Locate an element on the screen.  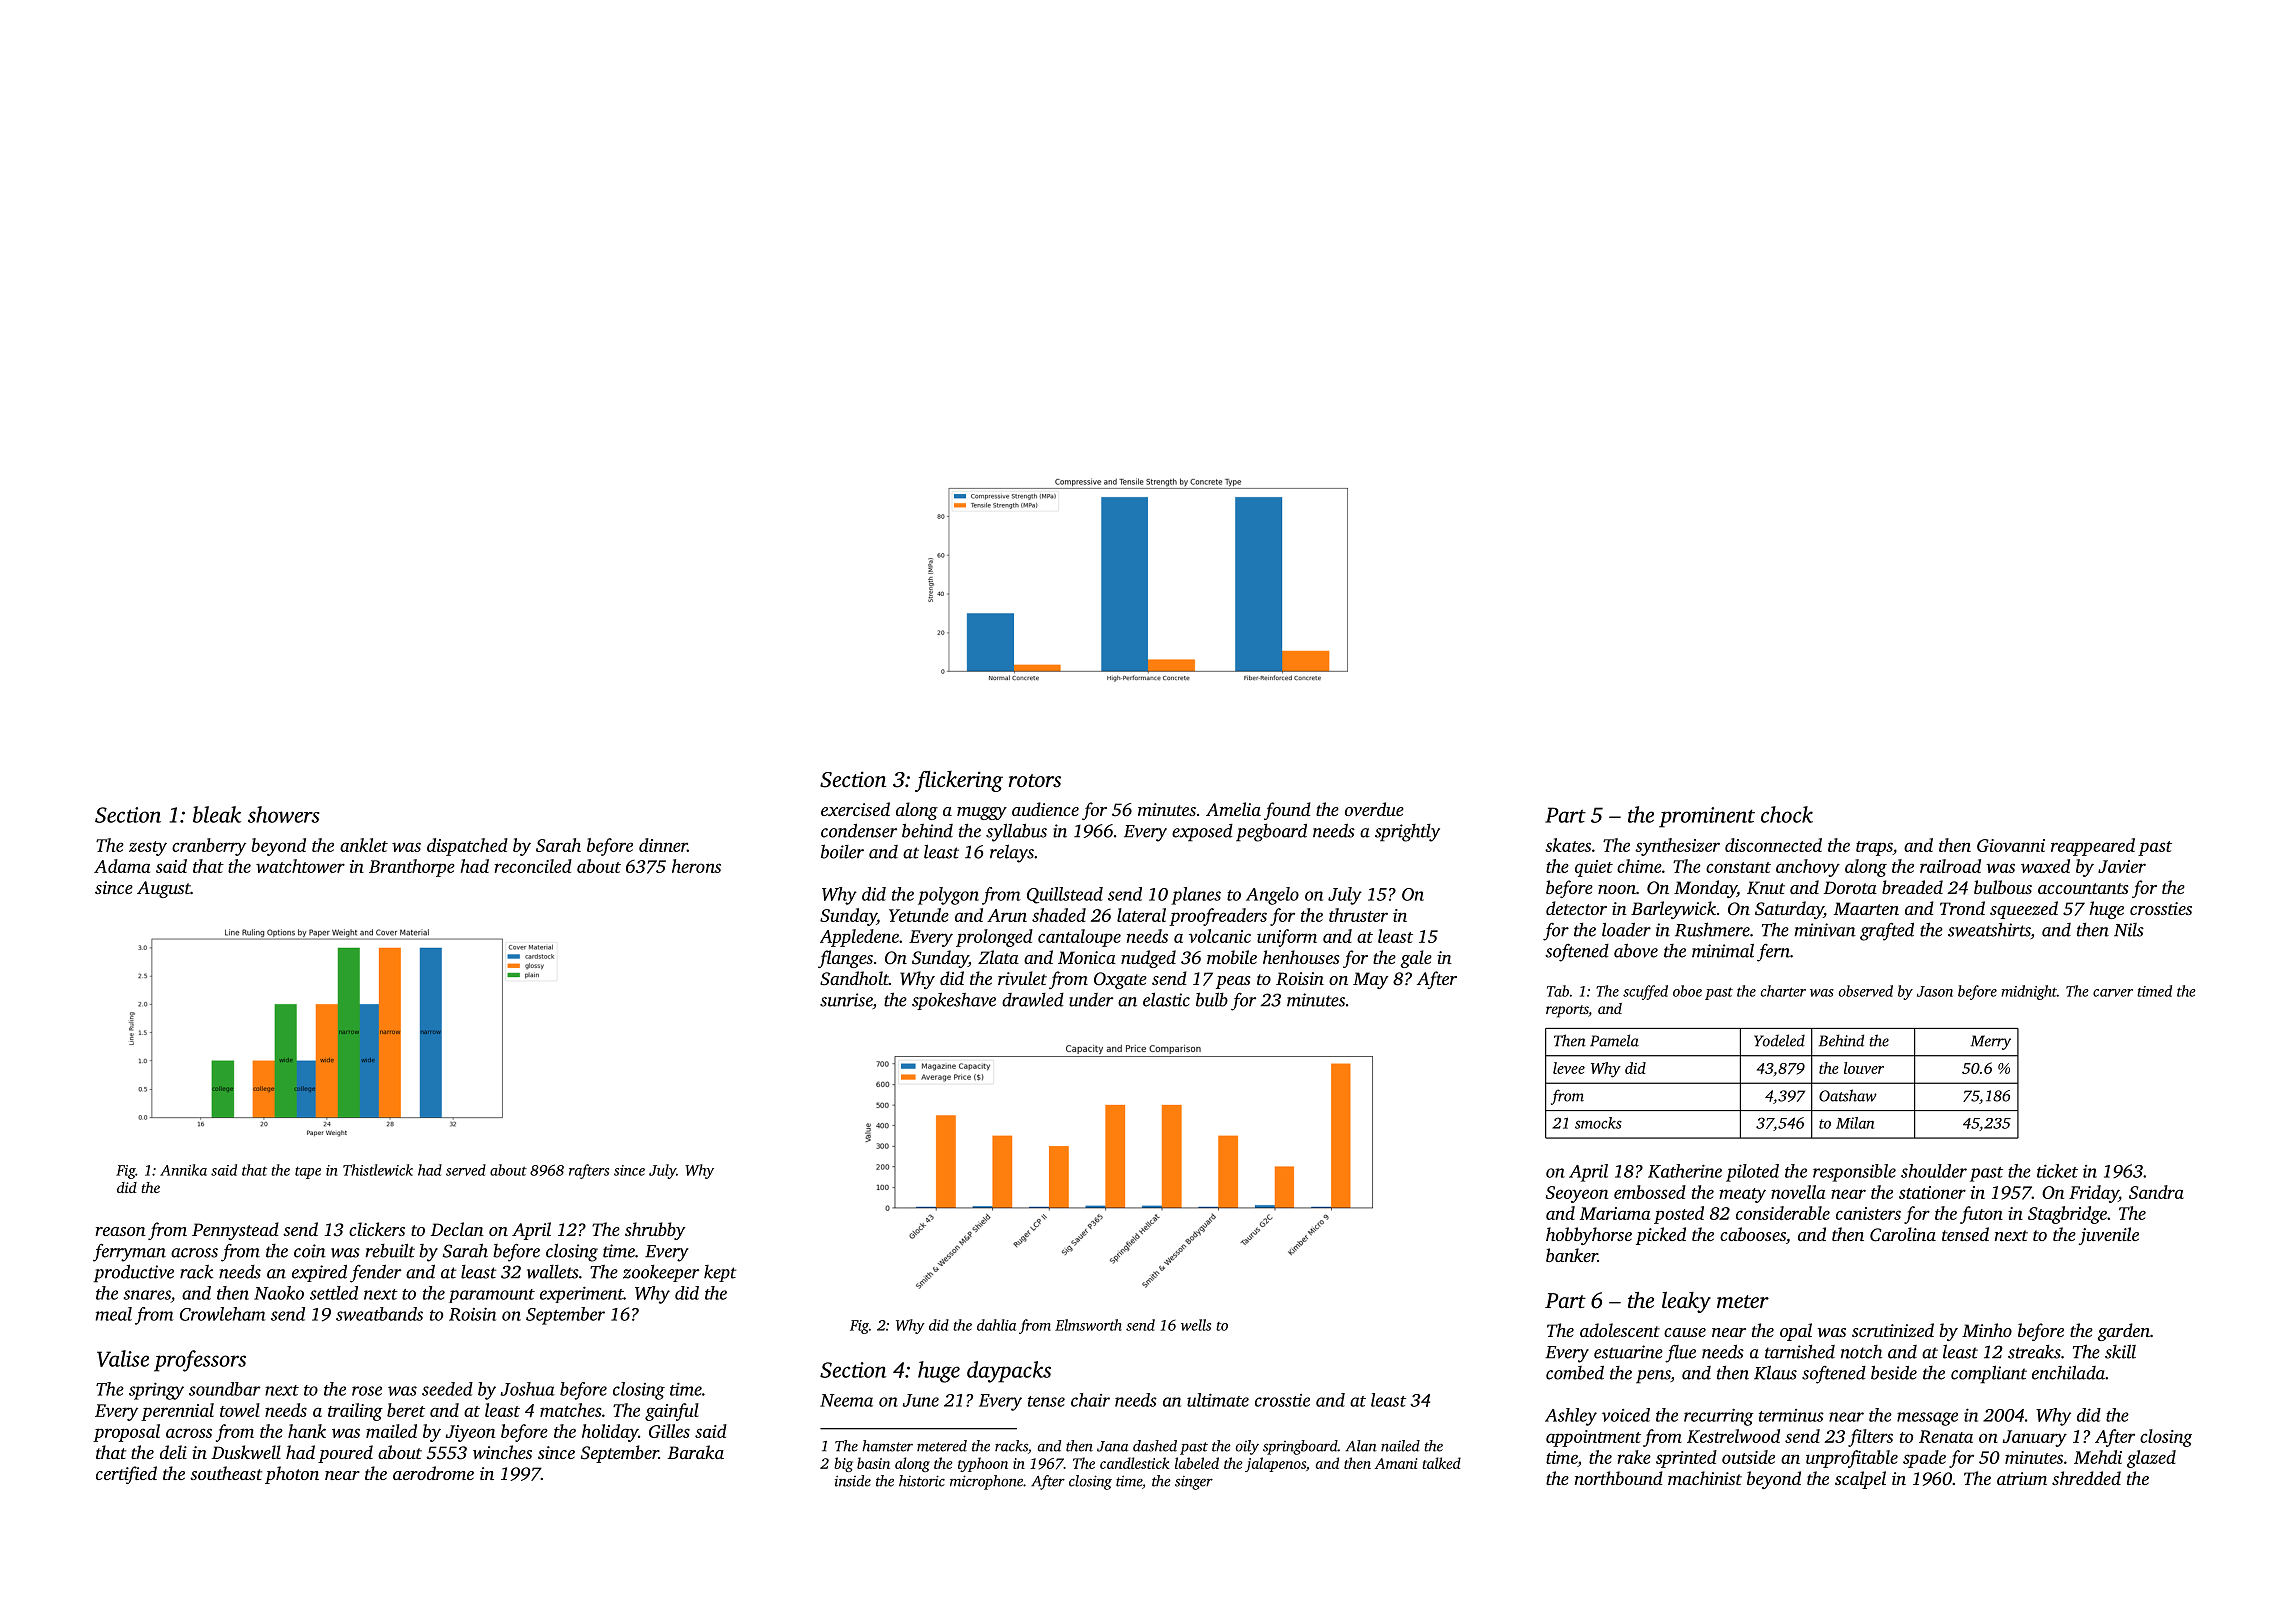
flickering is located at coordinates (959, 781).
